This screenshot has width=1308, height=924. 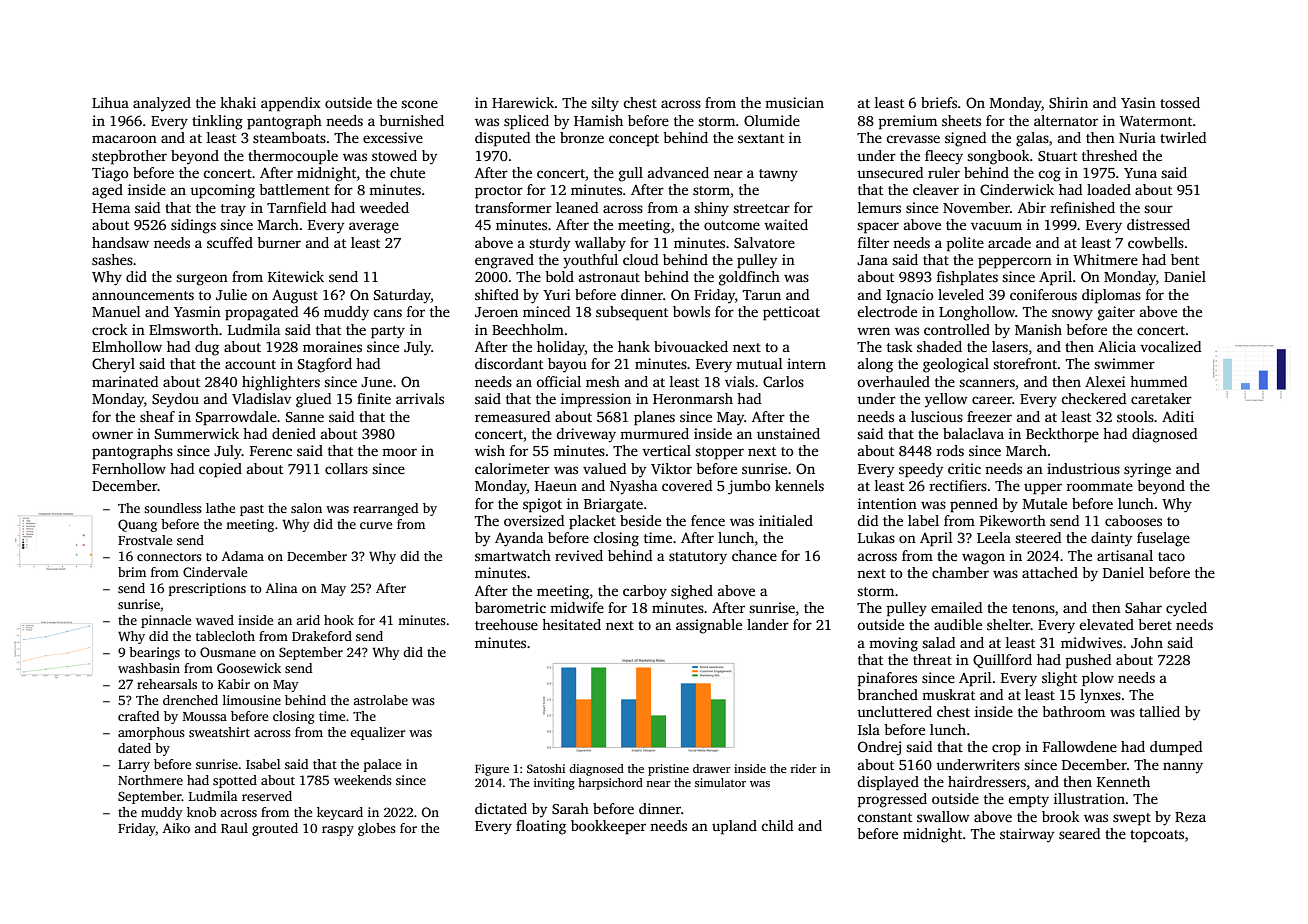 I want to click on leaned, so click(x=577, y=207).
